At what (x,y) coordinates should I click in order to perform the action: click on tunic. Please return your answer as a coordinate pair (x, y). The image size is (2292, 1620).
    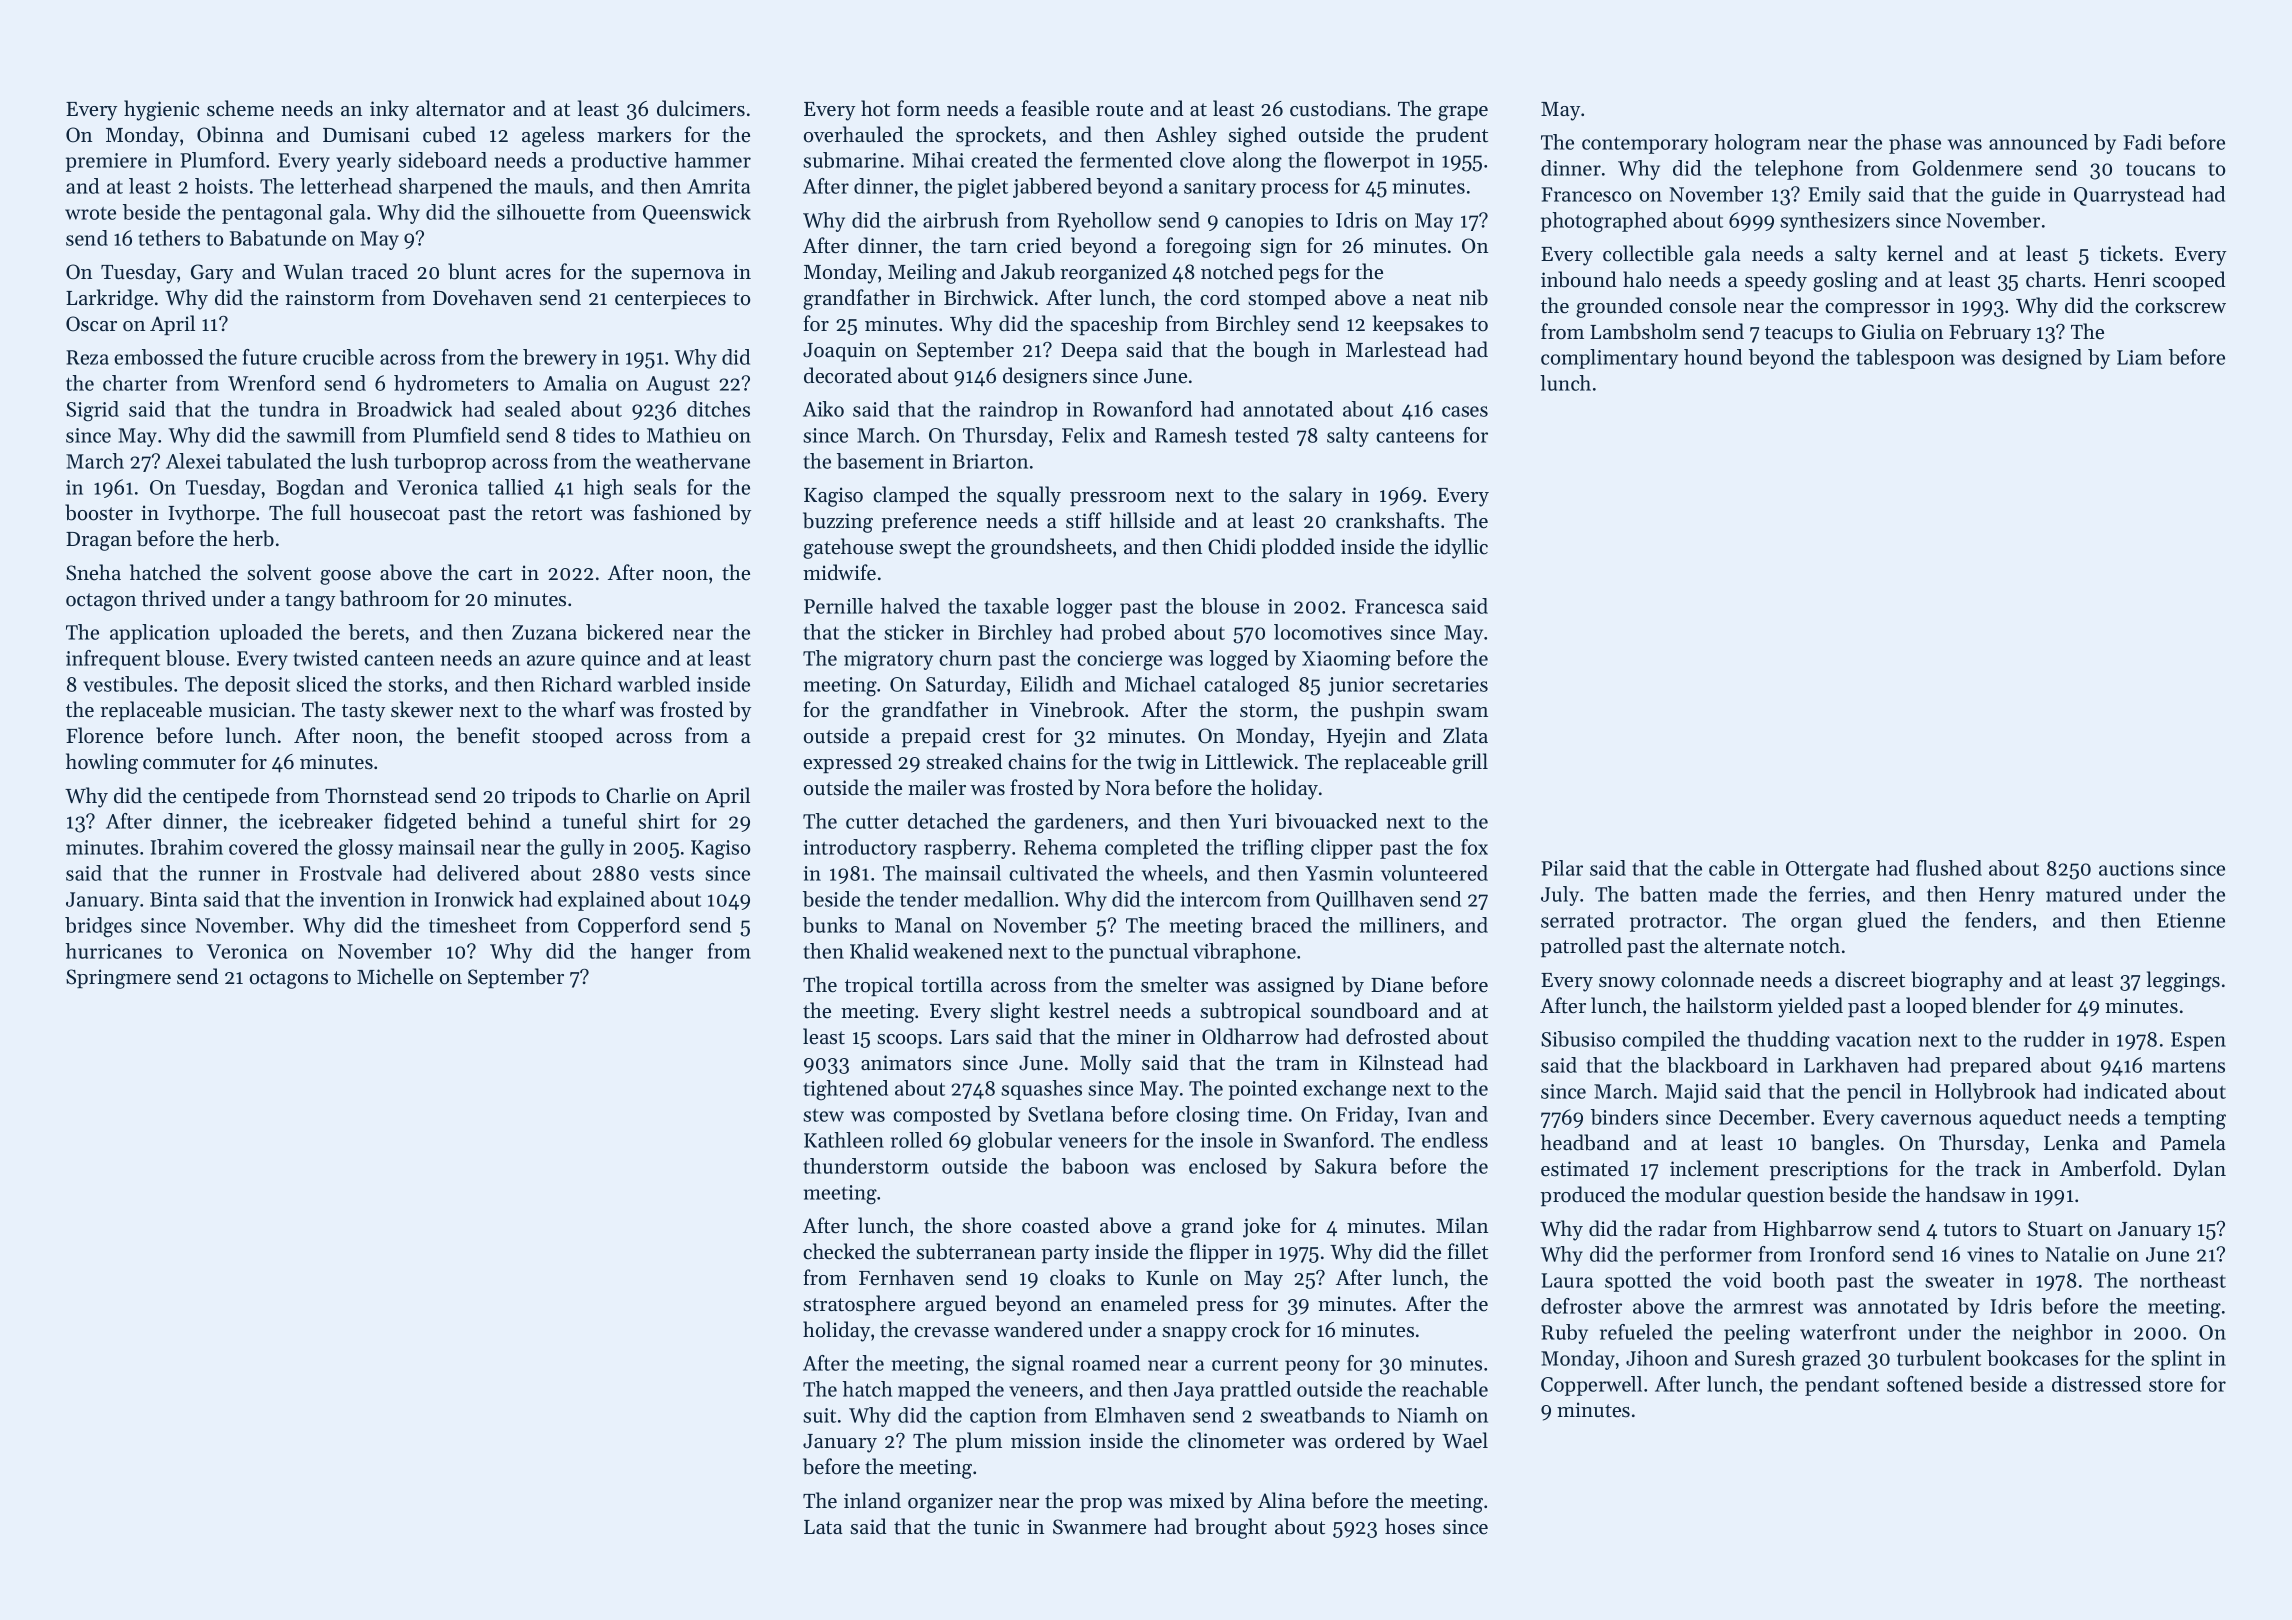
    Looking at the image, I should click on (996, 1527).
